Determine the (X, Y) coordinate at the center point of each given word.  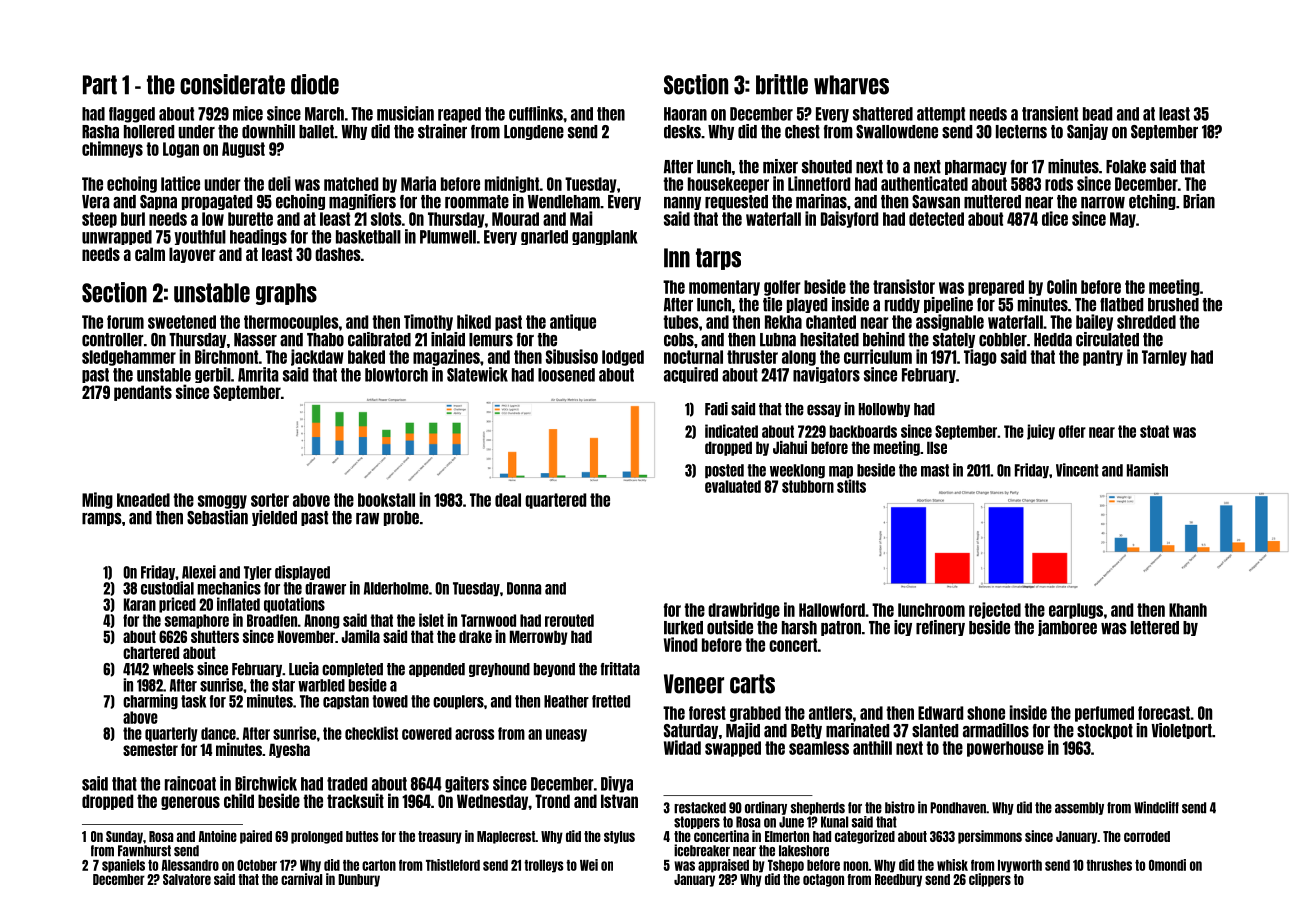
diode (315, 84)
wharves (851, 85)
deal (508, 500)
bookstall (386, 500)
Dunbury (359, 880)
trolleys (544, 866)
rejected (995, 610)
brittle (782, 84)
